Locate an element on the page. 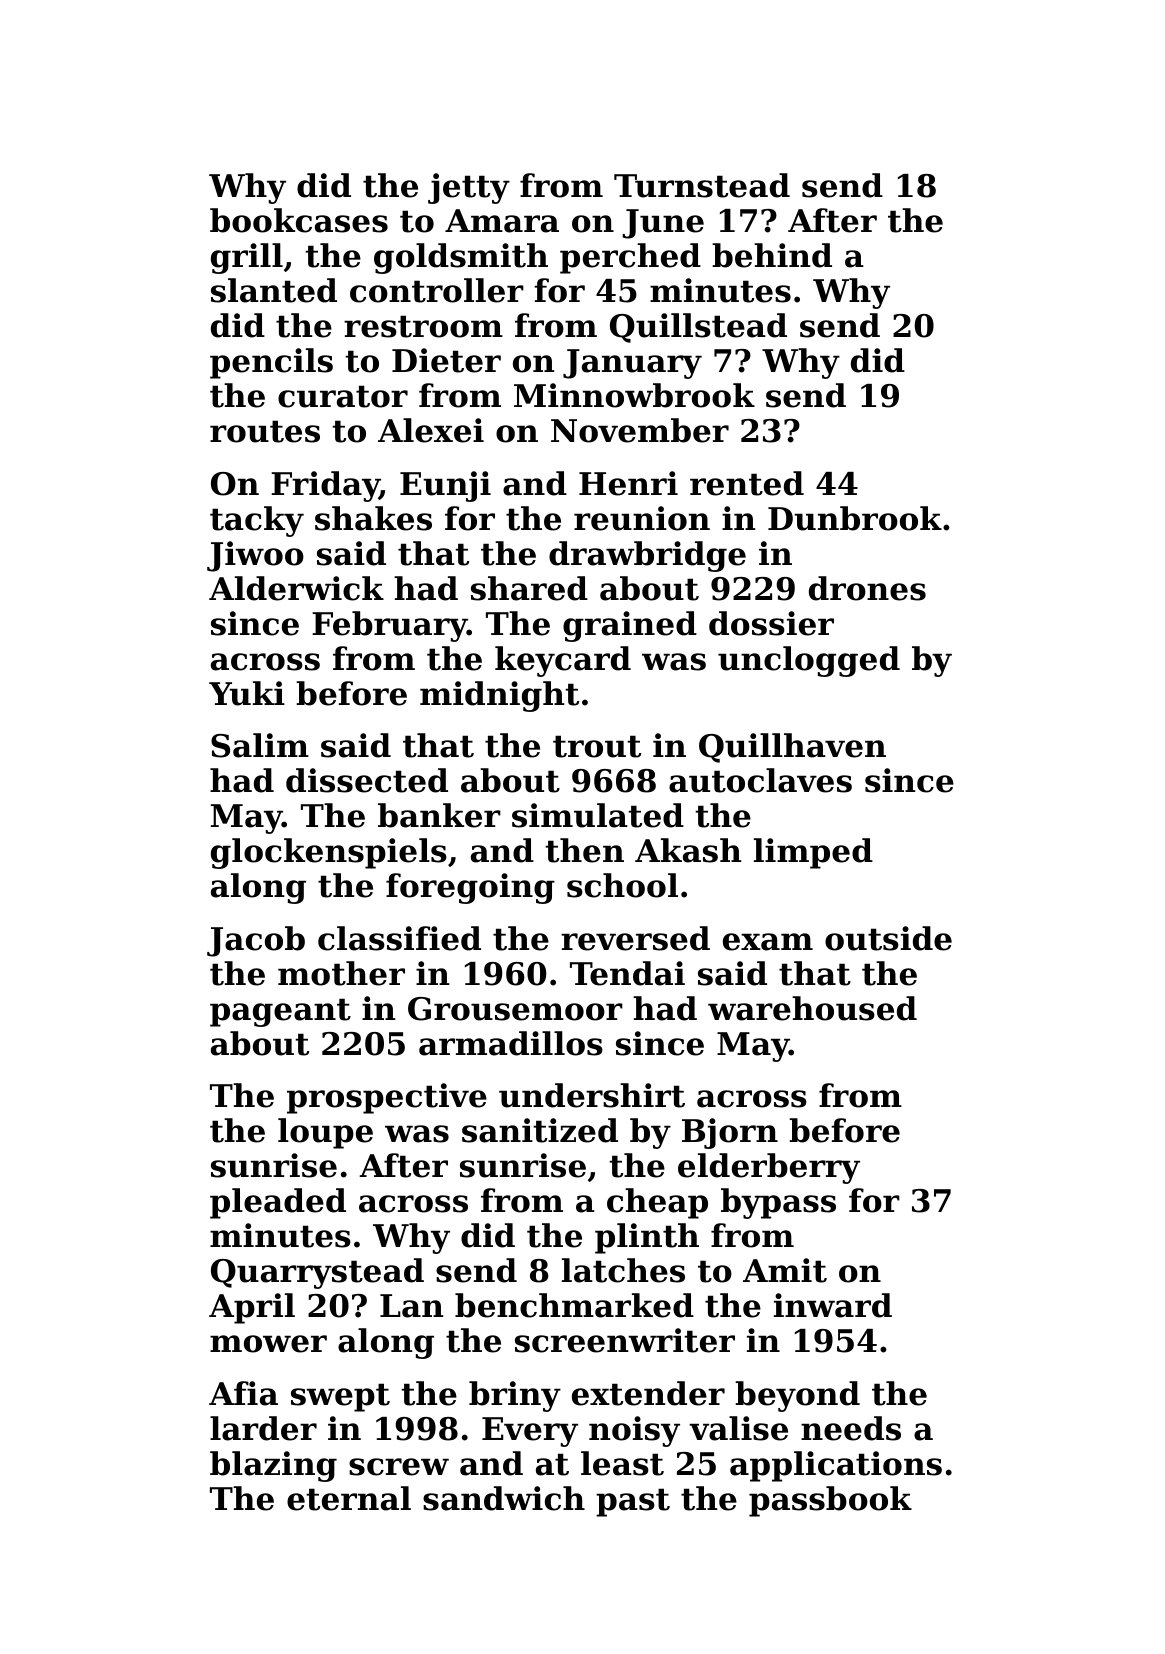 This image has height=1654, width=1165. outside is located at coordinates (888, 938).
